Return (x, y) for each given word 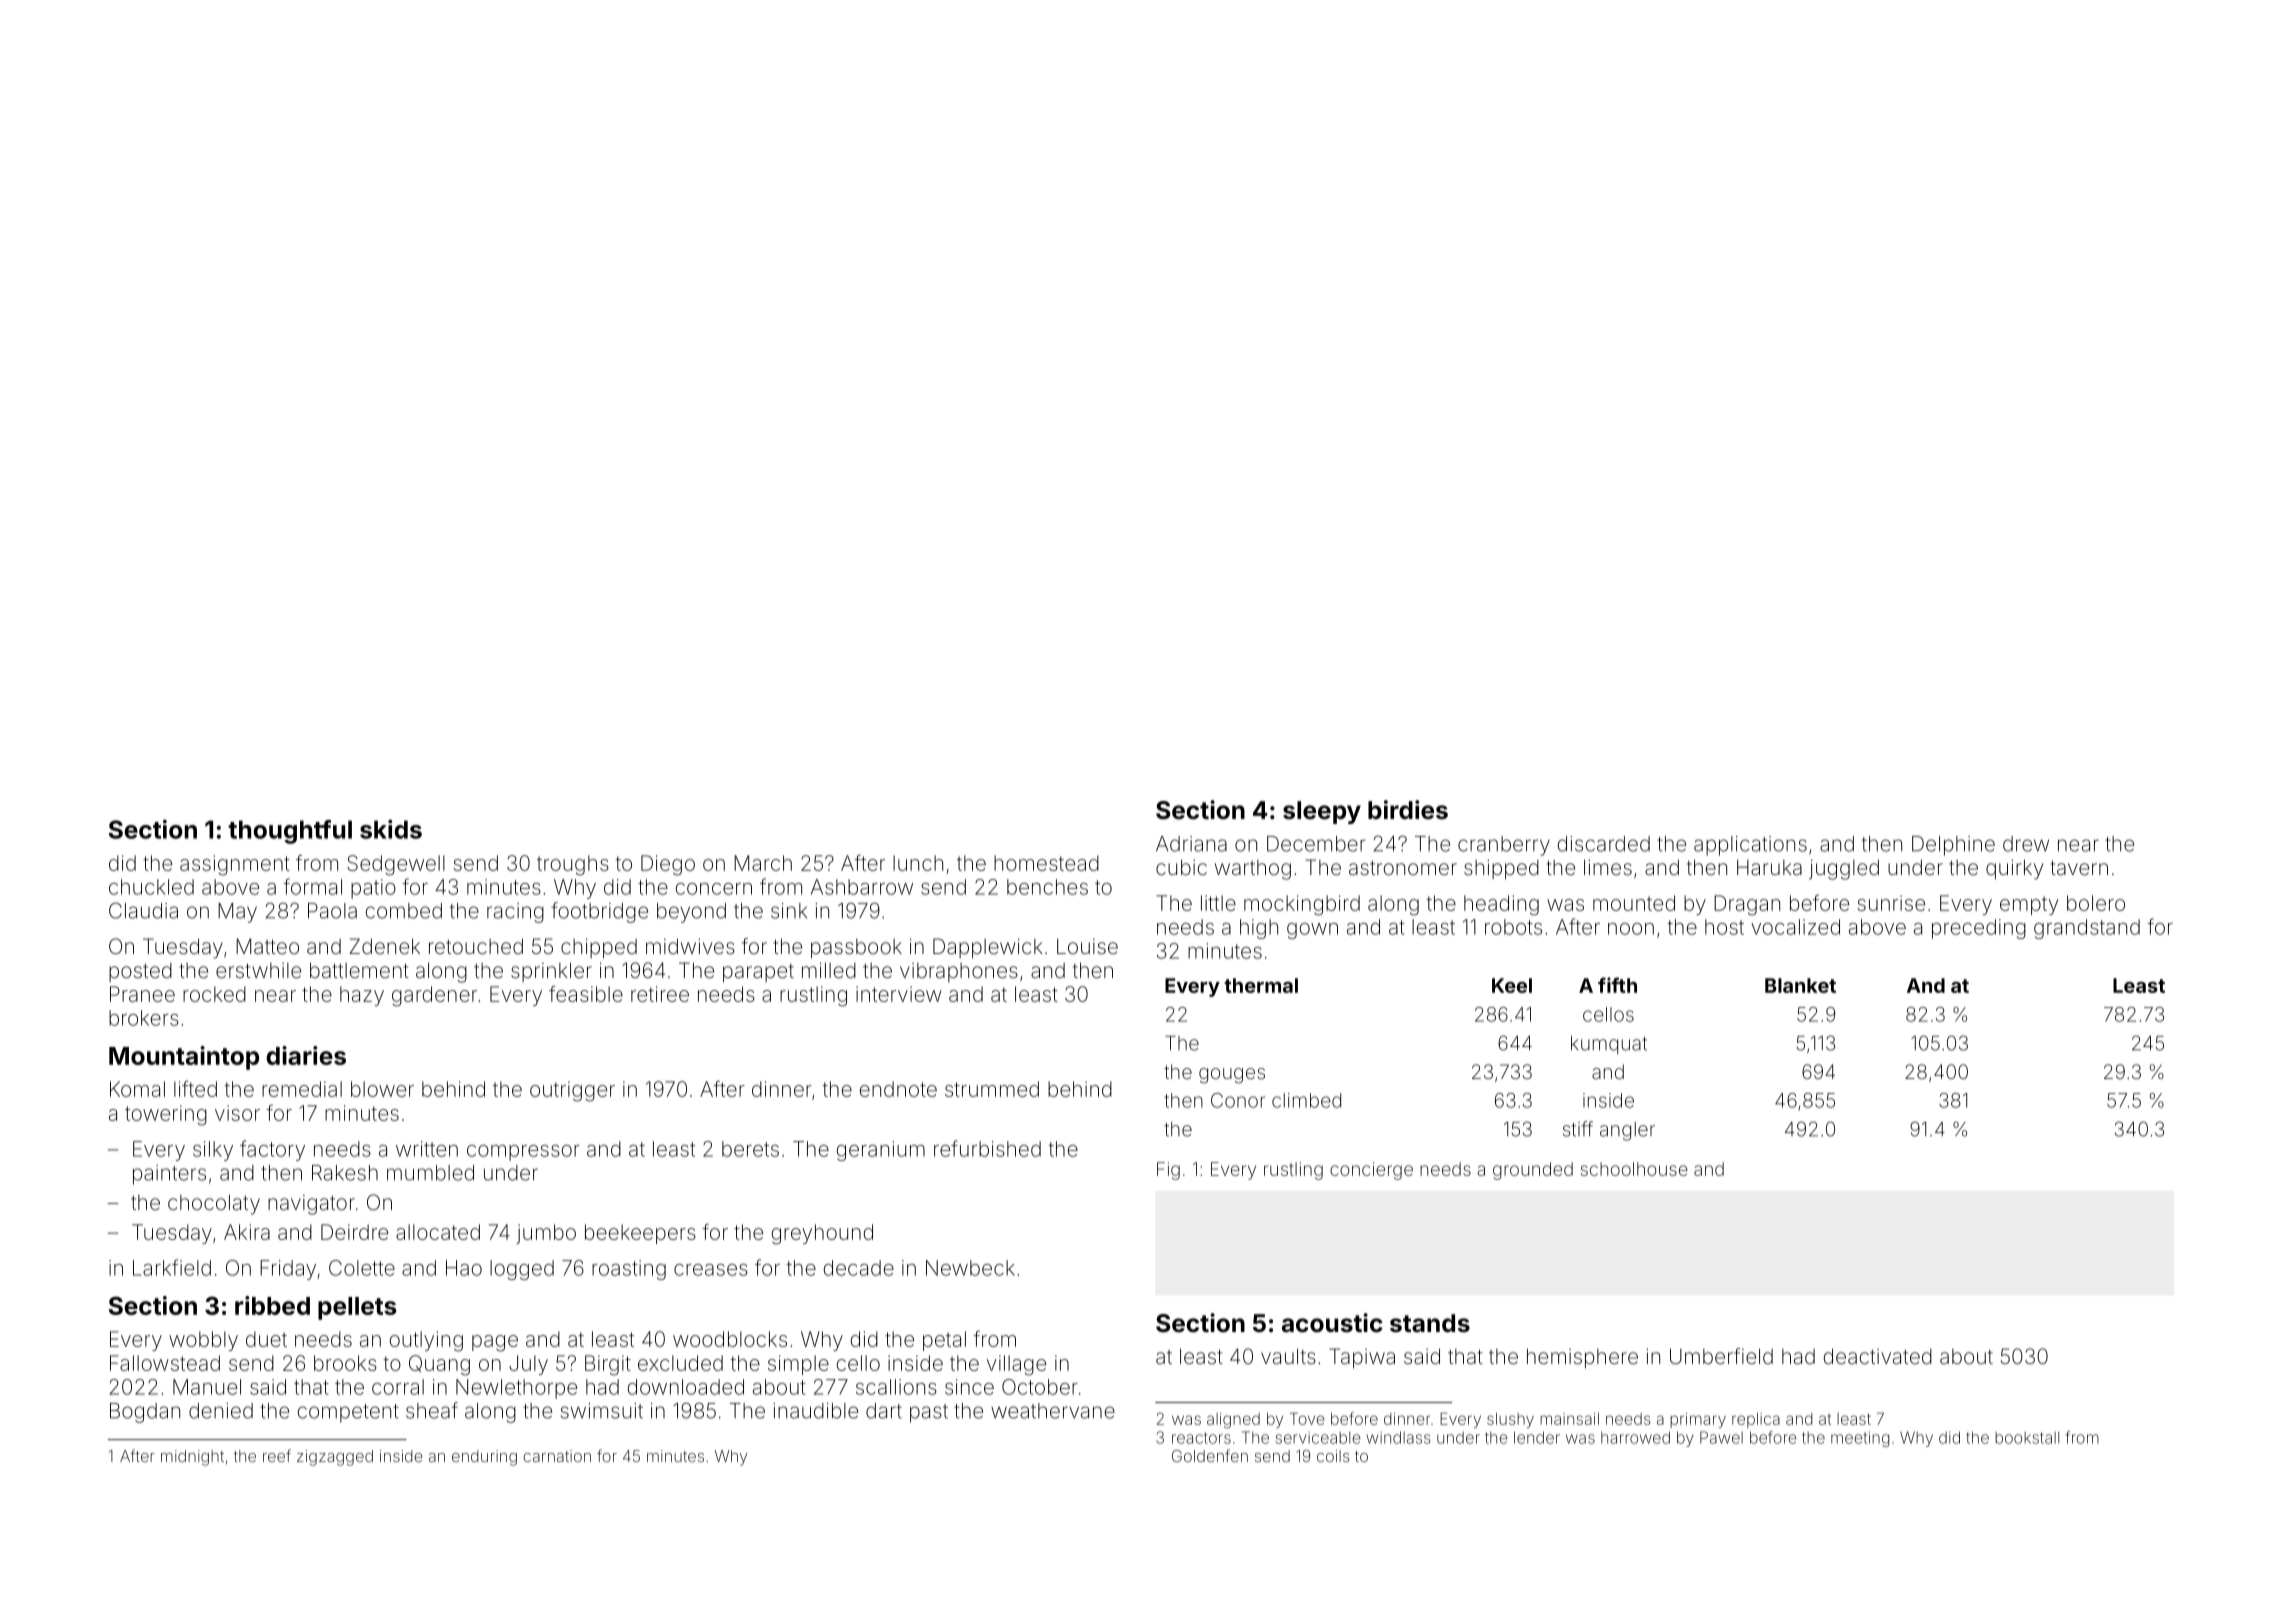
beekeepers (640, 1234)
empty (2029, 905)
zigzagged (335, 1458)
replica (1756, 1420)
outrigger (572, 1091)
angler (1627, 1131)
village (1016, 1365)
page (495, 1343)
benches (1047, 887)
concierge (1371, 1171)
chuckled (151, 887)
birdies (1408, 810)
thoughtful (290, 832)
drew (2026, 844)
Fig (1168, 1171)
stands (1430, 1323)
